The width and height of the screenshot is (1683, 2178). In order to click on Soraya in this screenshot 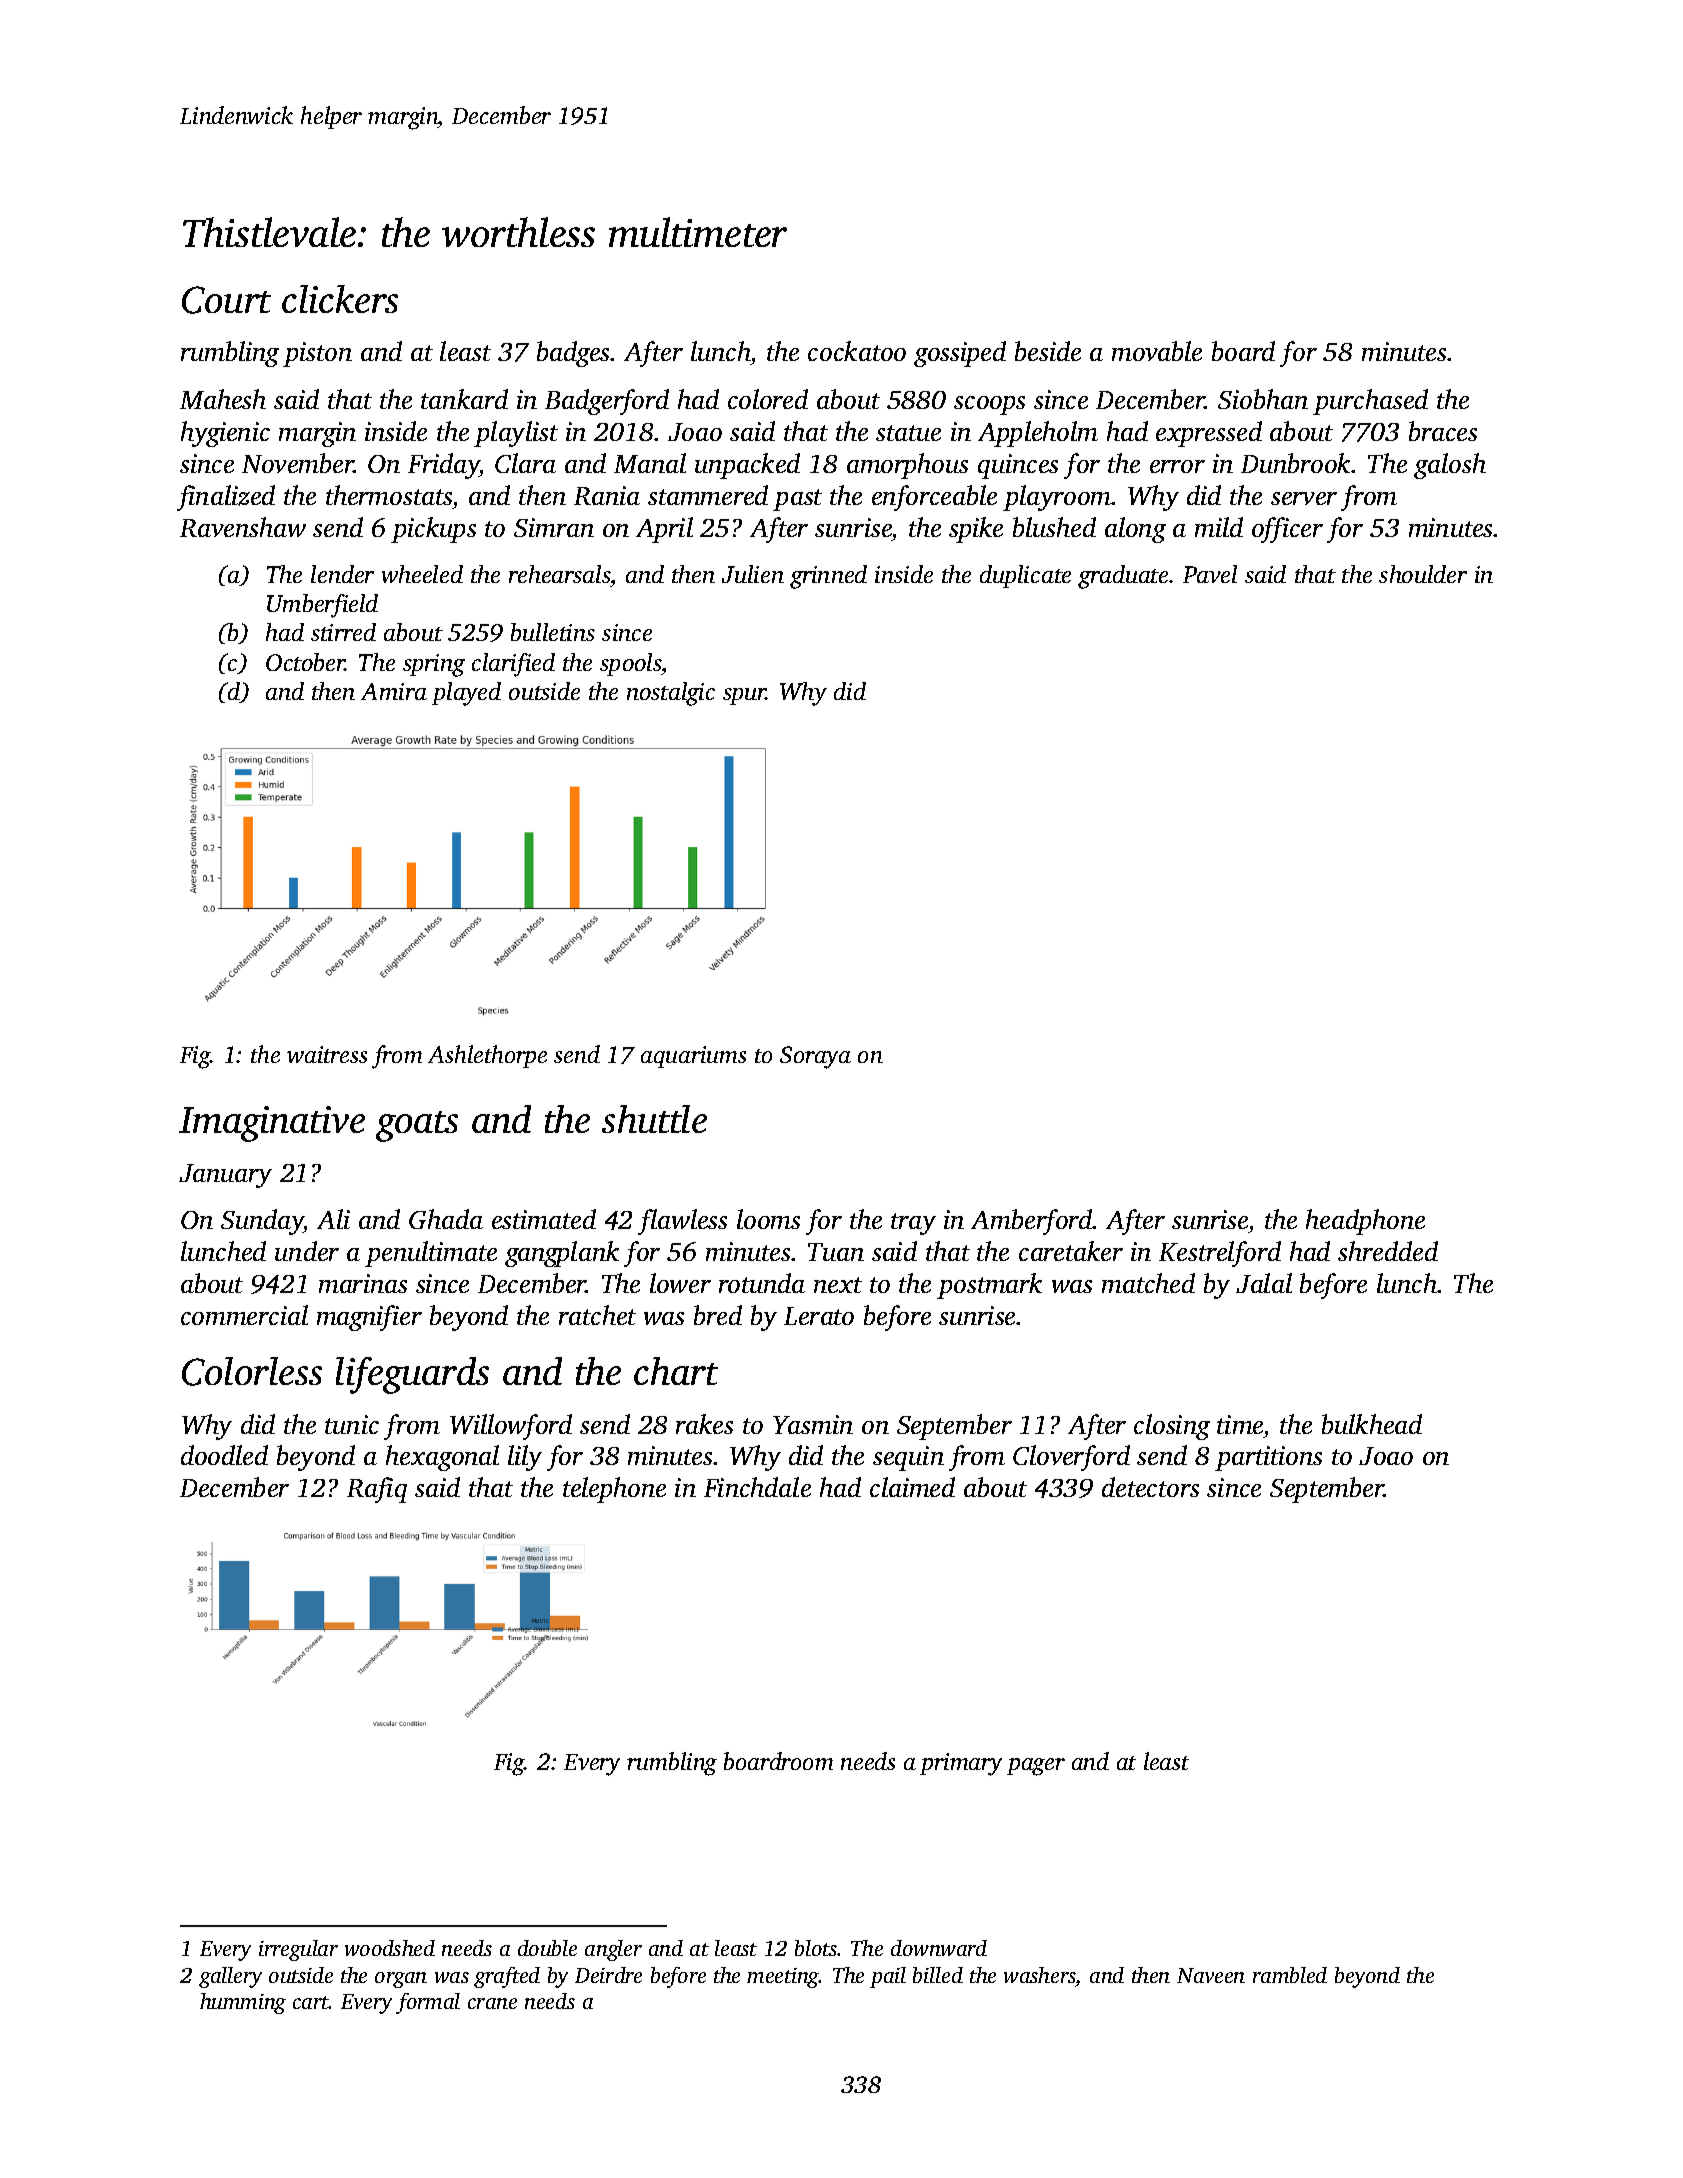, I will do `click(815, 1057)`.
